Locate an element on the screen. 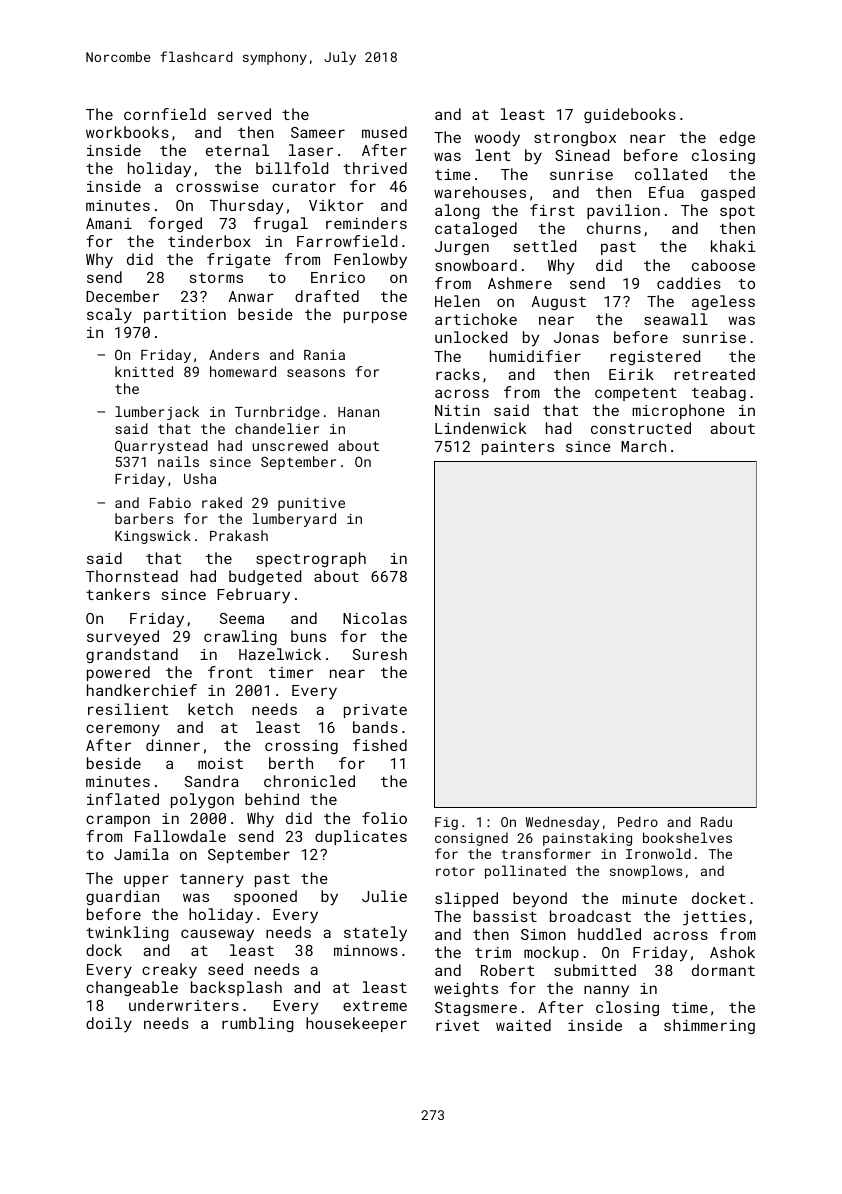 The width and height of the screenshot is (842, 1194). woody is located at coordinates (497, 139).
